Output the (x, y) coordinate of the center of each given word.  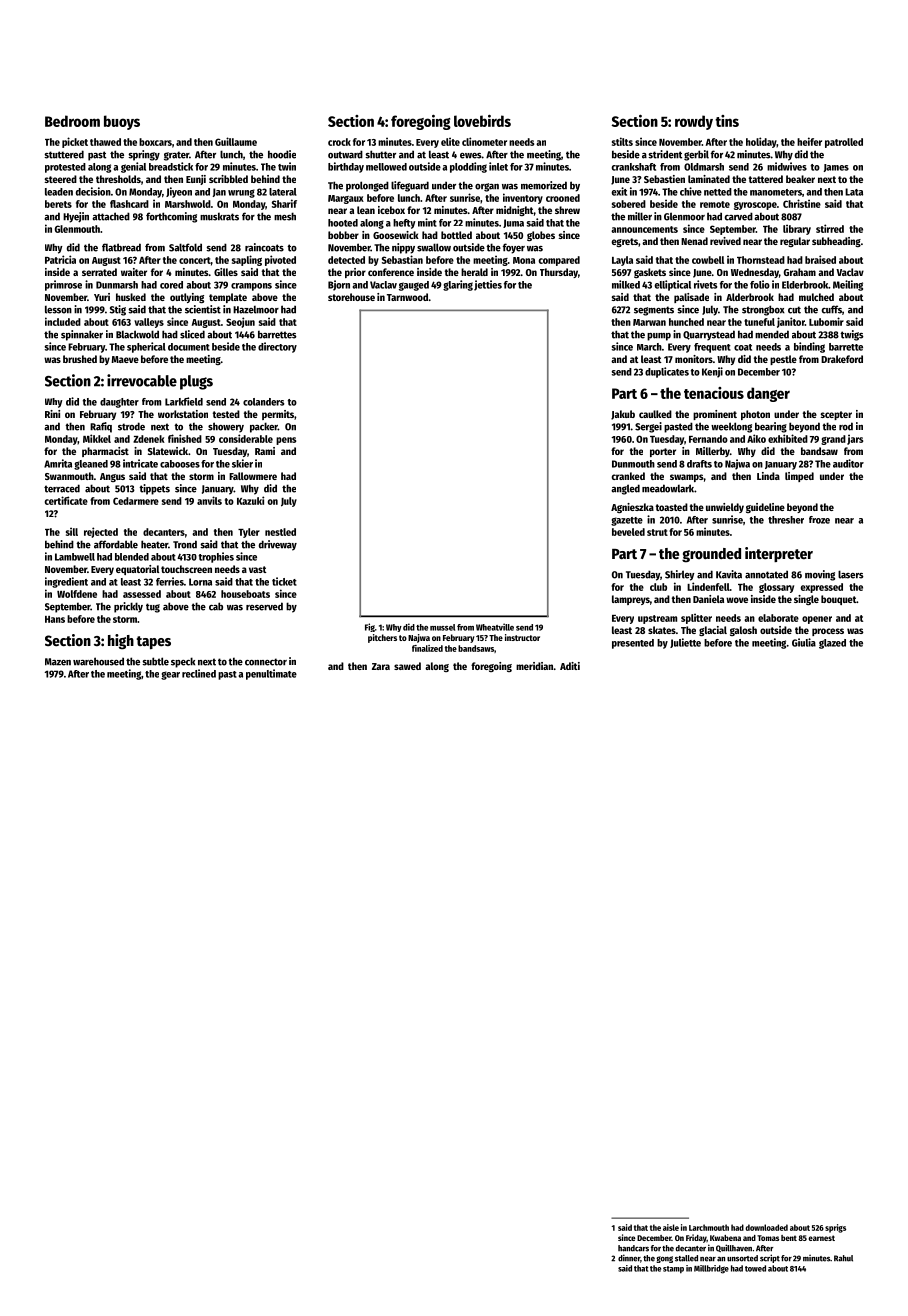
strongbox (763, 310)
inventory (523, 198)
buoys (122, 122)
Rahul (843, 1258)
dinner (629, 1258)
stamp (673, 1270)
